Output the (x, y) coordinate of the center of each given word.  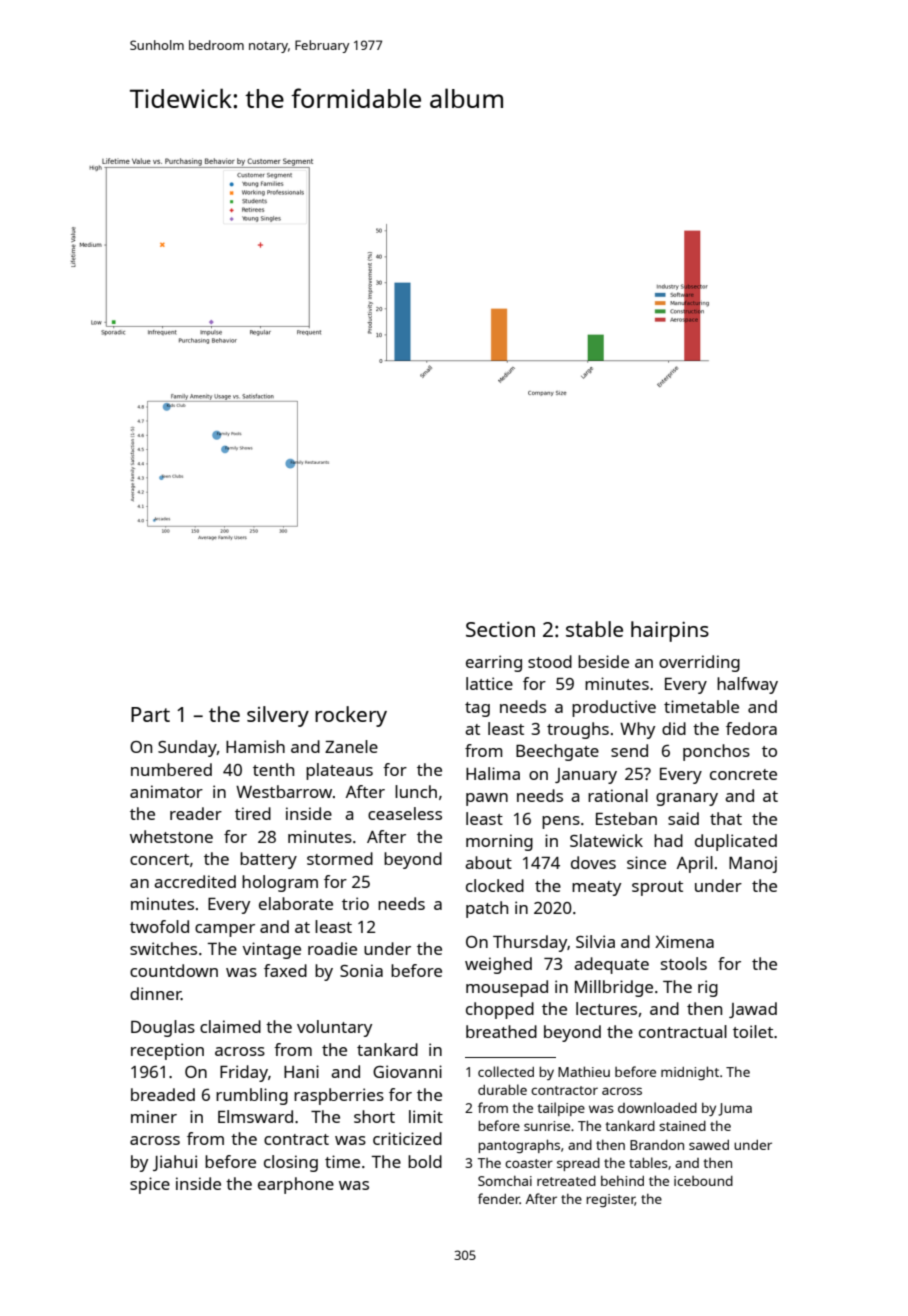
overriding (699, 663)
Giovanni (407, 1071)
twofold (159, 926)
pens (561, 822)
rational (618, 795)
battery (268, 860)
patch (487, 909)
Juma (735, 1109)
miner (154, 1116)
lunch (416, 791)
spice (150, 1185)
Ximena (684, 941)
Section (500, 629)
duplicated (736, 842)
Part (150, 714)
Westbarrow (284, 791)
